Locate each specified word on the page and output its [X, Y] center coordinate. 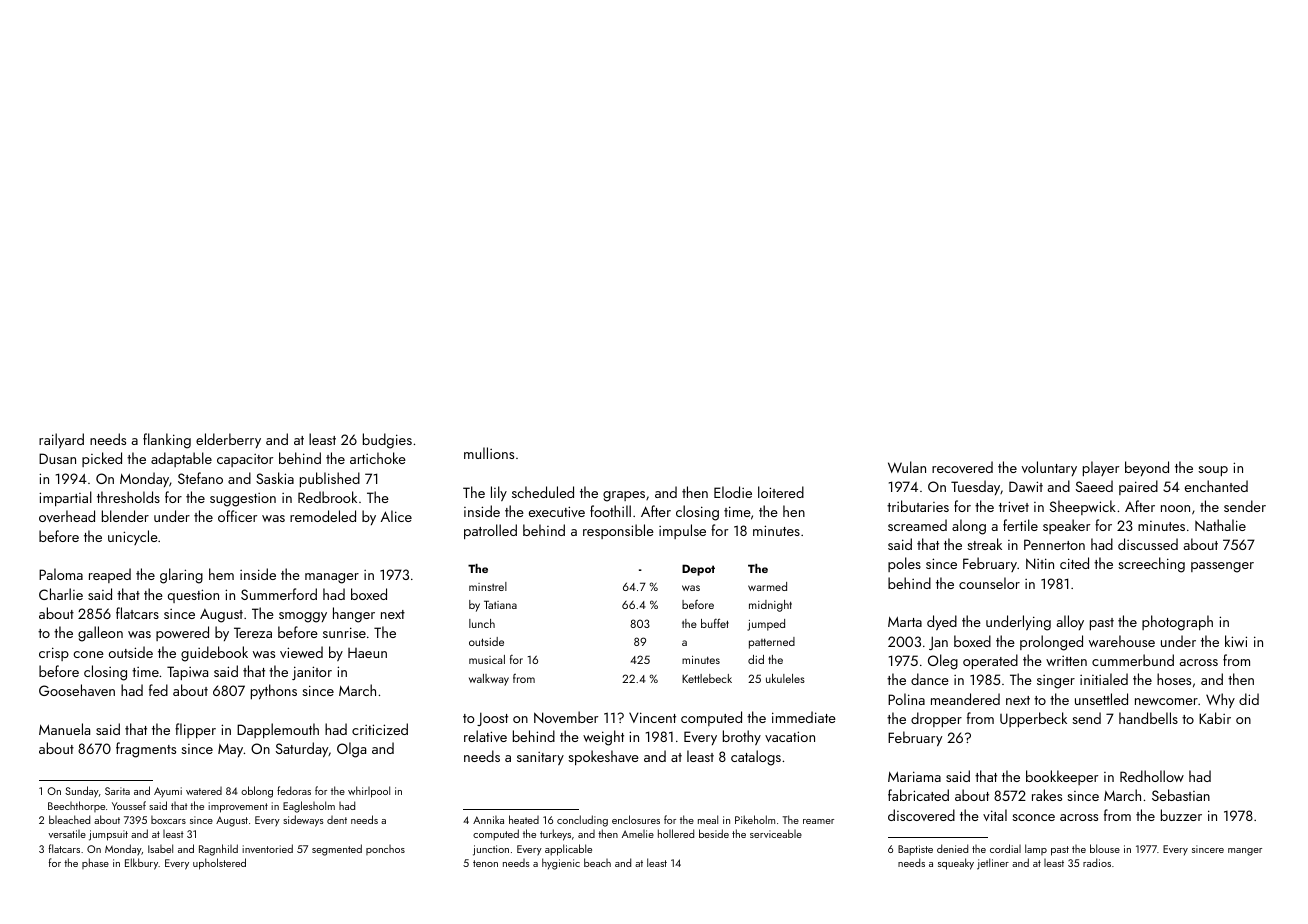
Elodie [733, 492]
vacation [790, 736]
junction [491, 850]
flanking [167, 441]
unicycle [133, 537]
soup [1213, 471]
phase [95, 863]
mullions [489, 453]
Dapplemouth [278, 730]
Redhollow [1152, 776]
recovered [962, 467]
